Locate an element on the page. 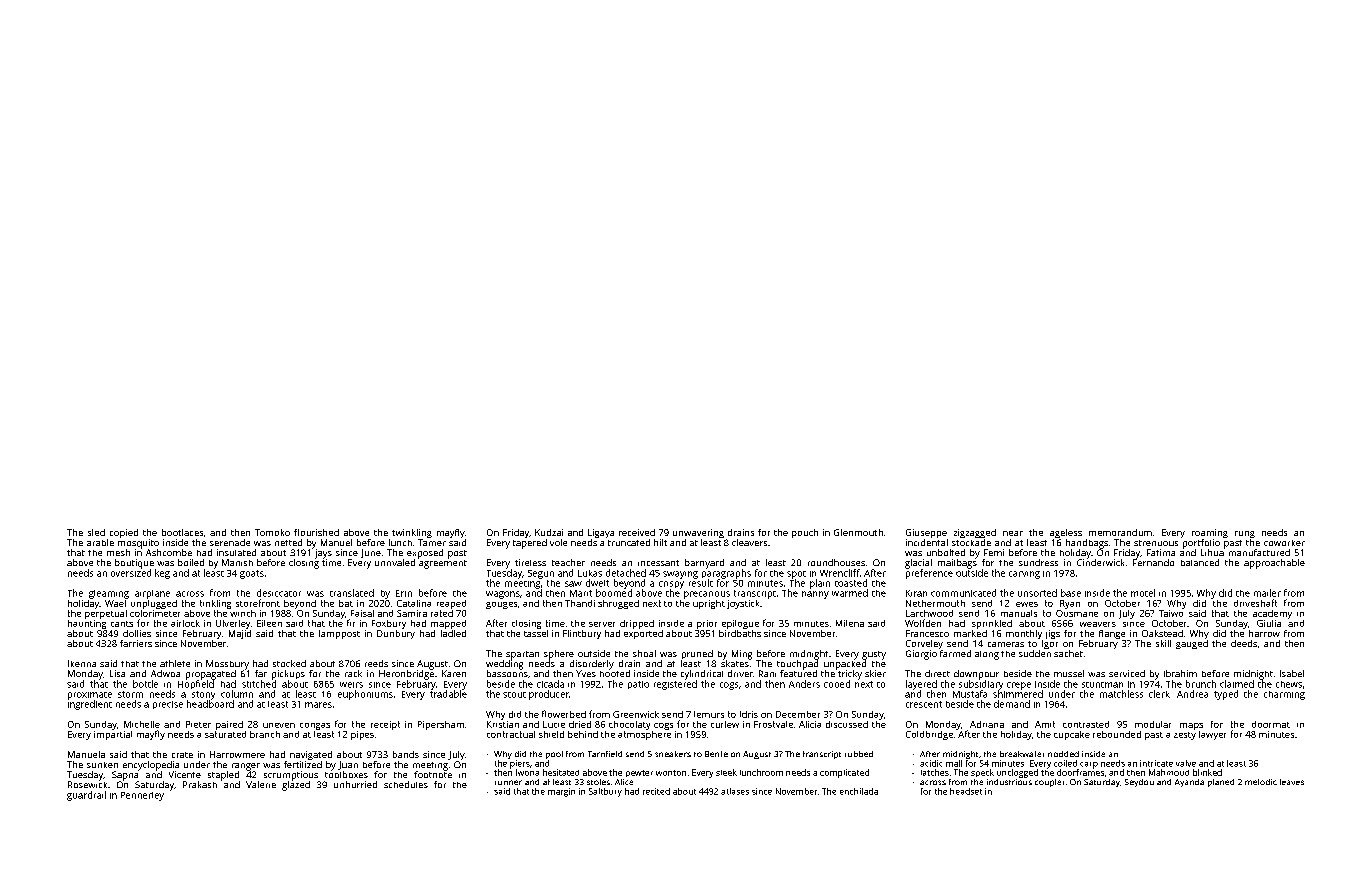 Image resolution: width=1372 pixels, height=887 pixels. valve is located at coordinates (1186, 763).
